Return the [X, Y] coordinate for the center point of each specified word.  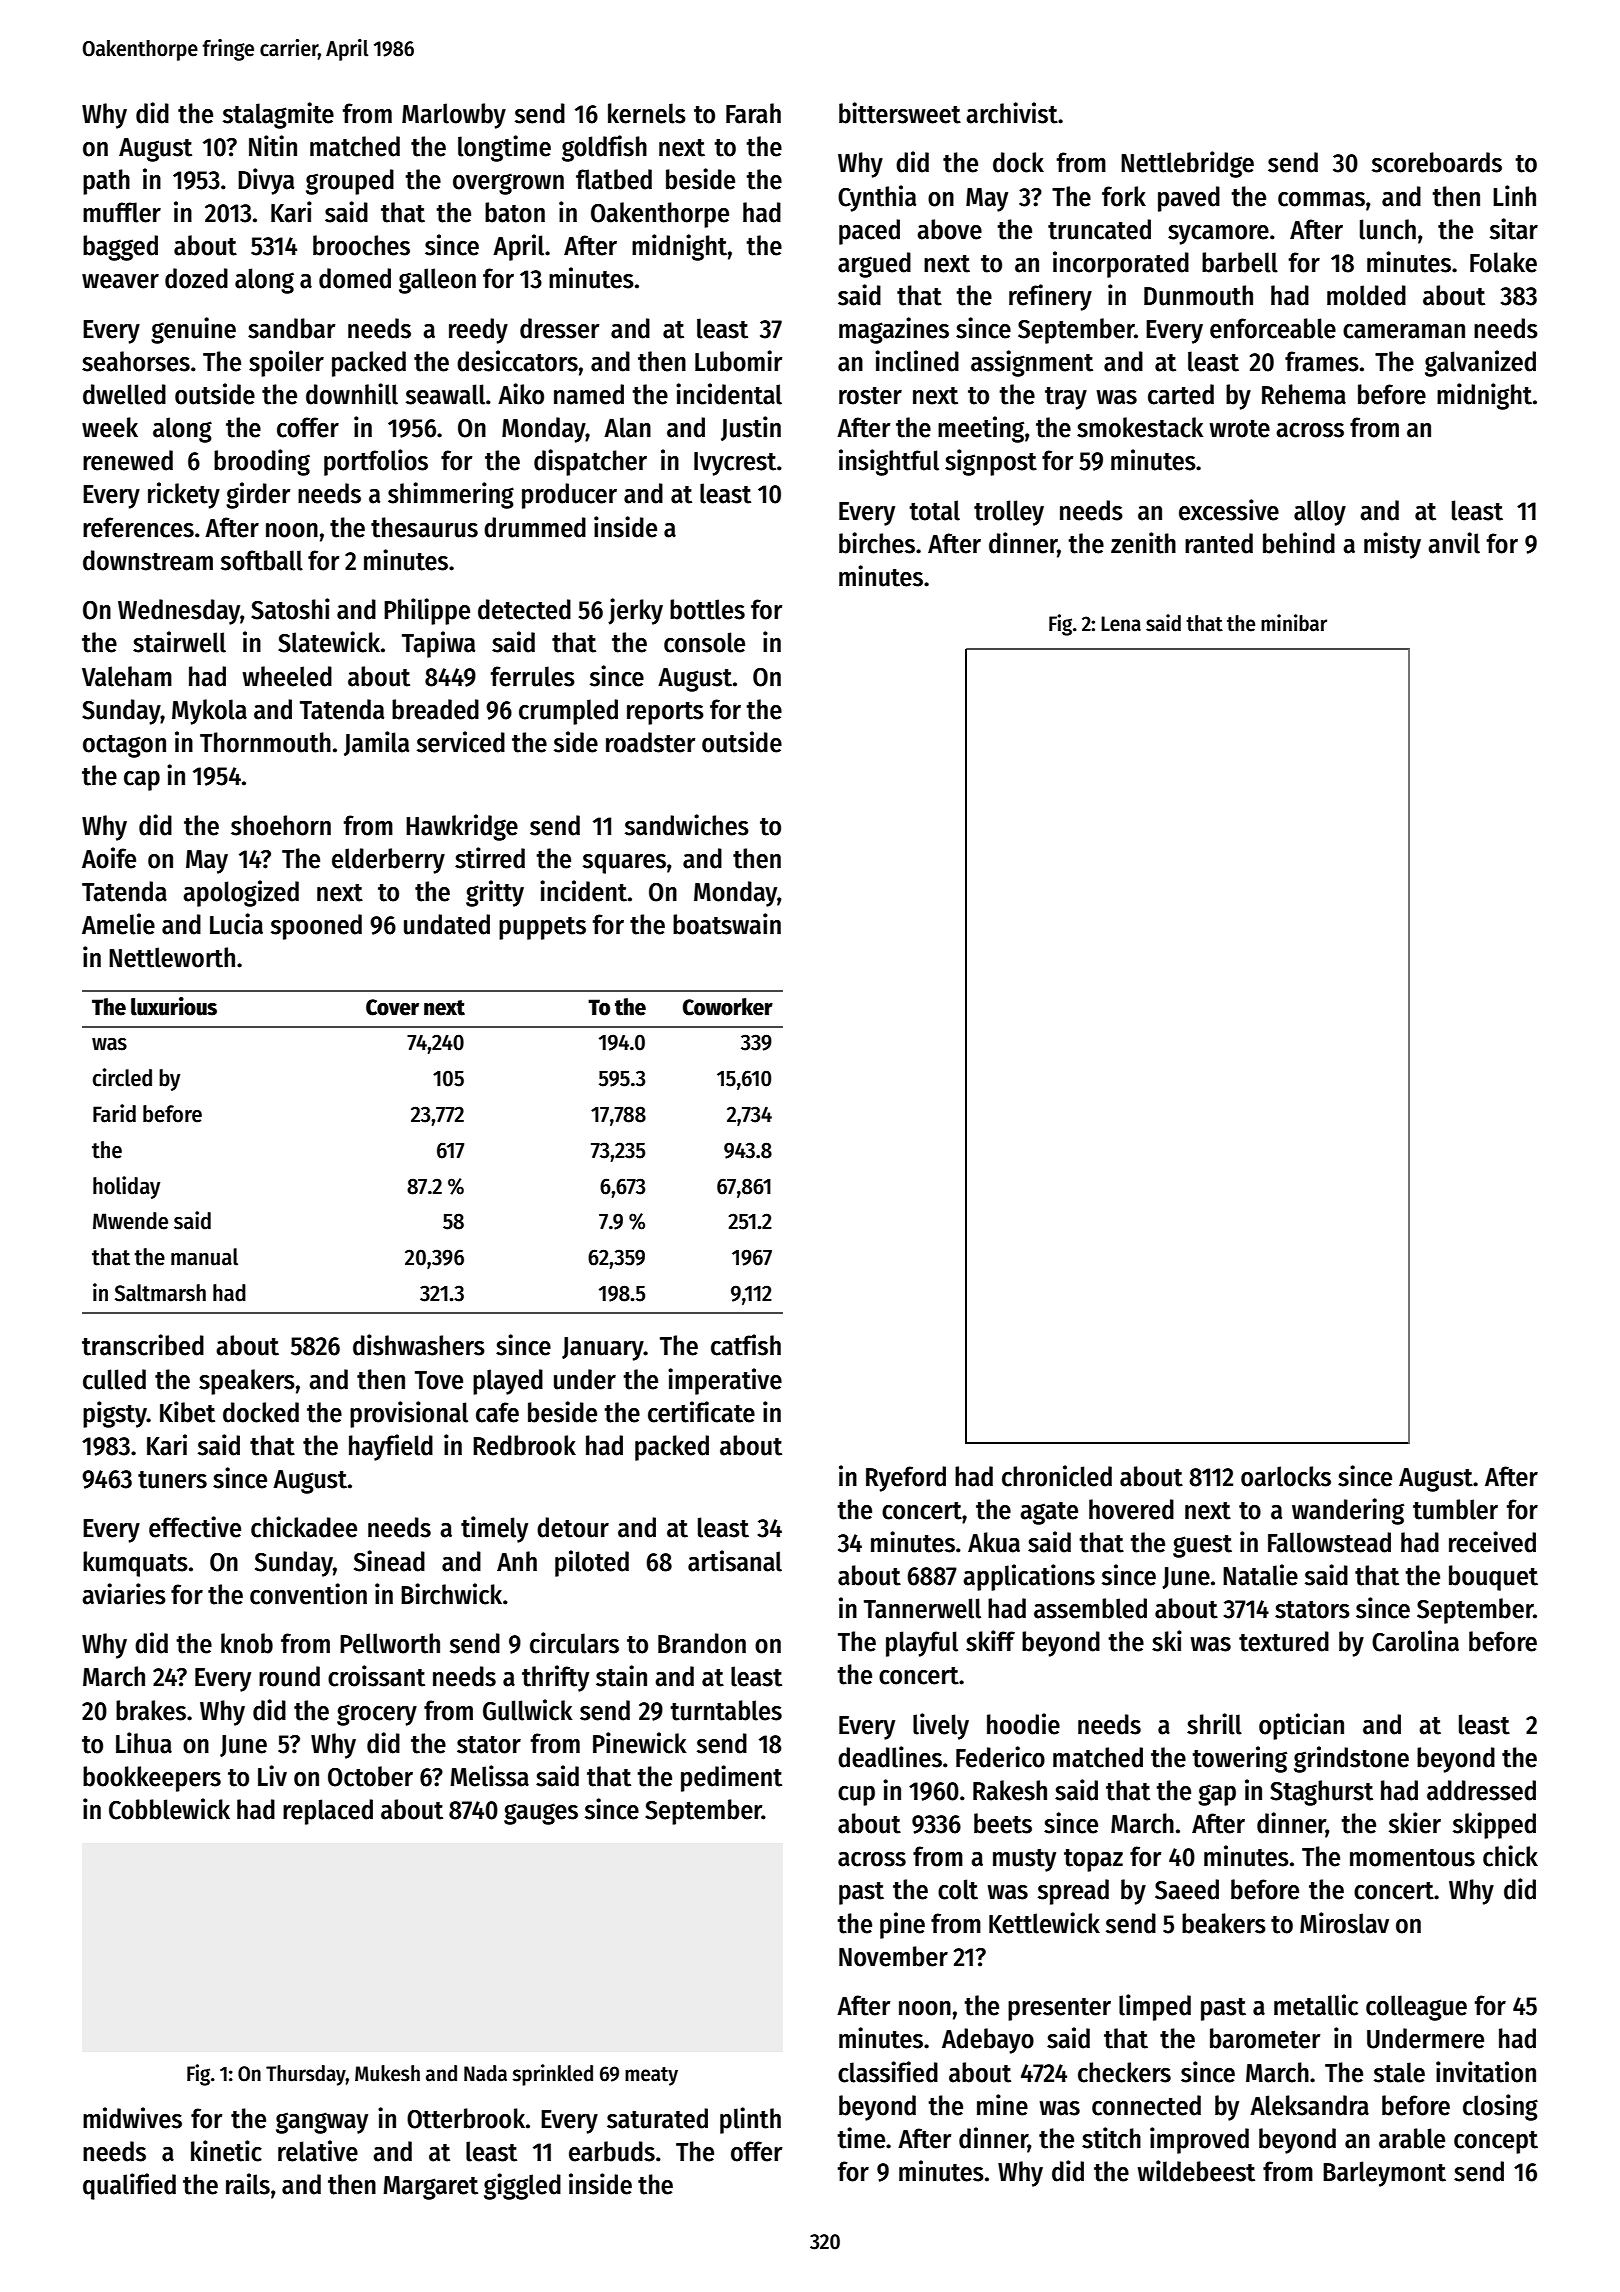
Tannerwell [922, 1608]
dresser [560, 328]
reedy [478, 331]
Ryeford [906, 1479]
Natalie [1260, 1575]
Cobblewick [169, 1809]
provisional [409, 1414]
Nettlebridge [1187, 164]
